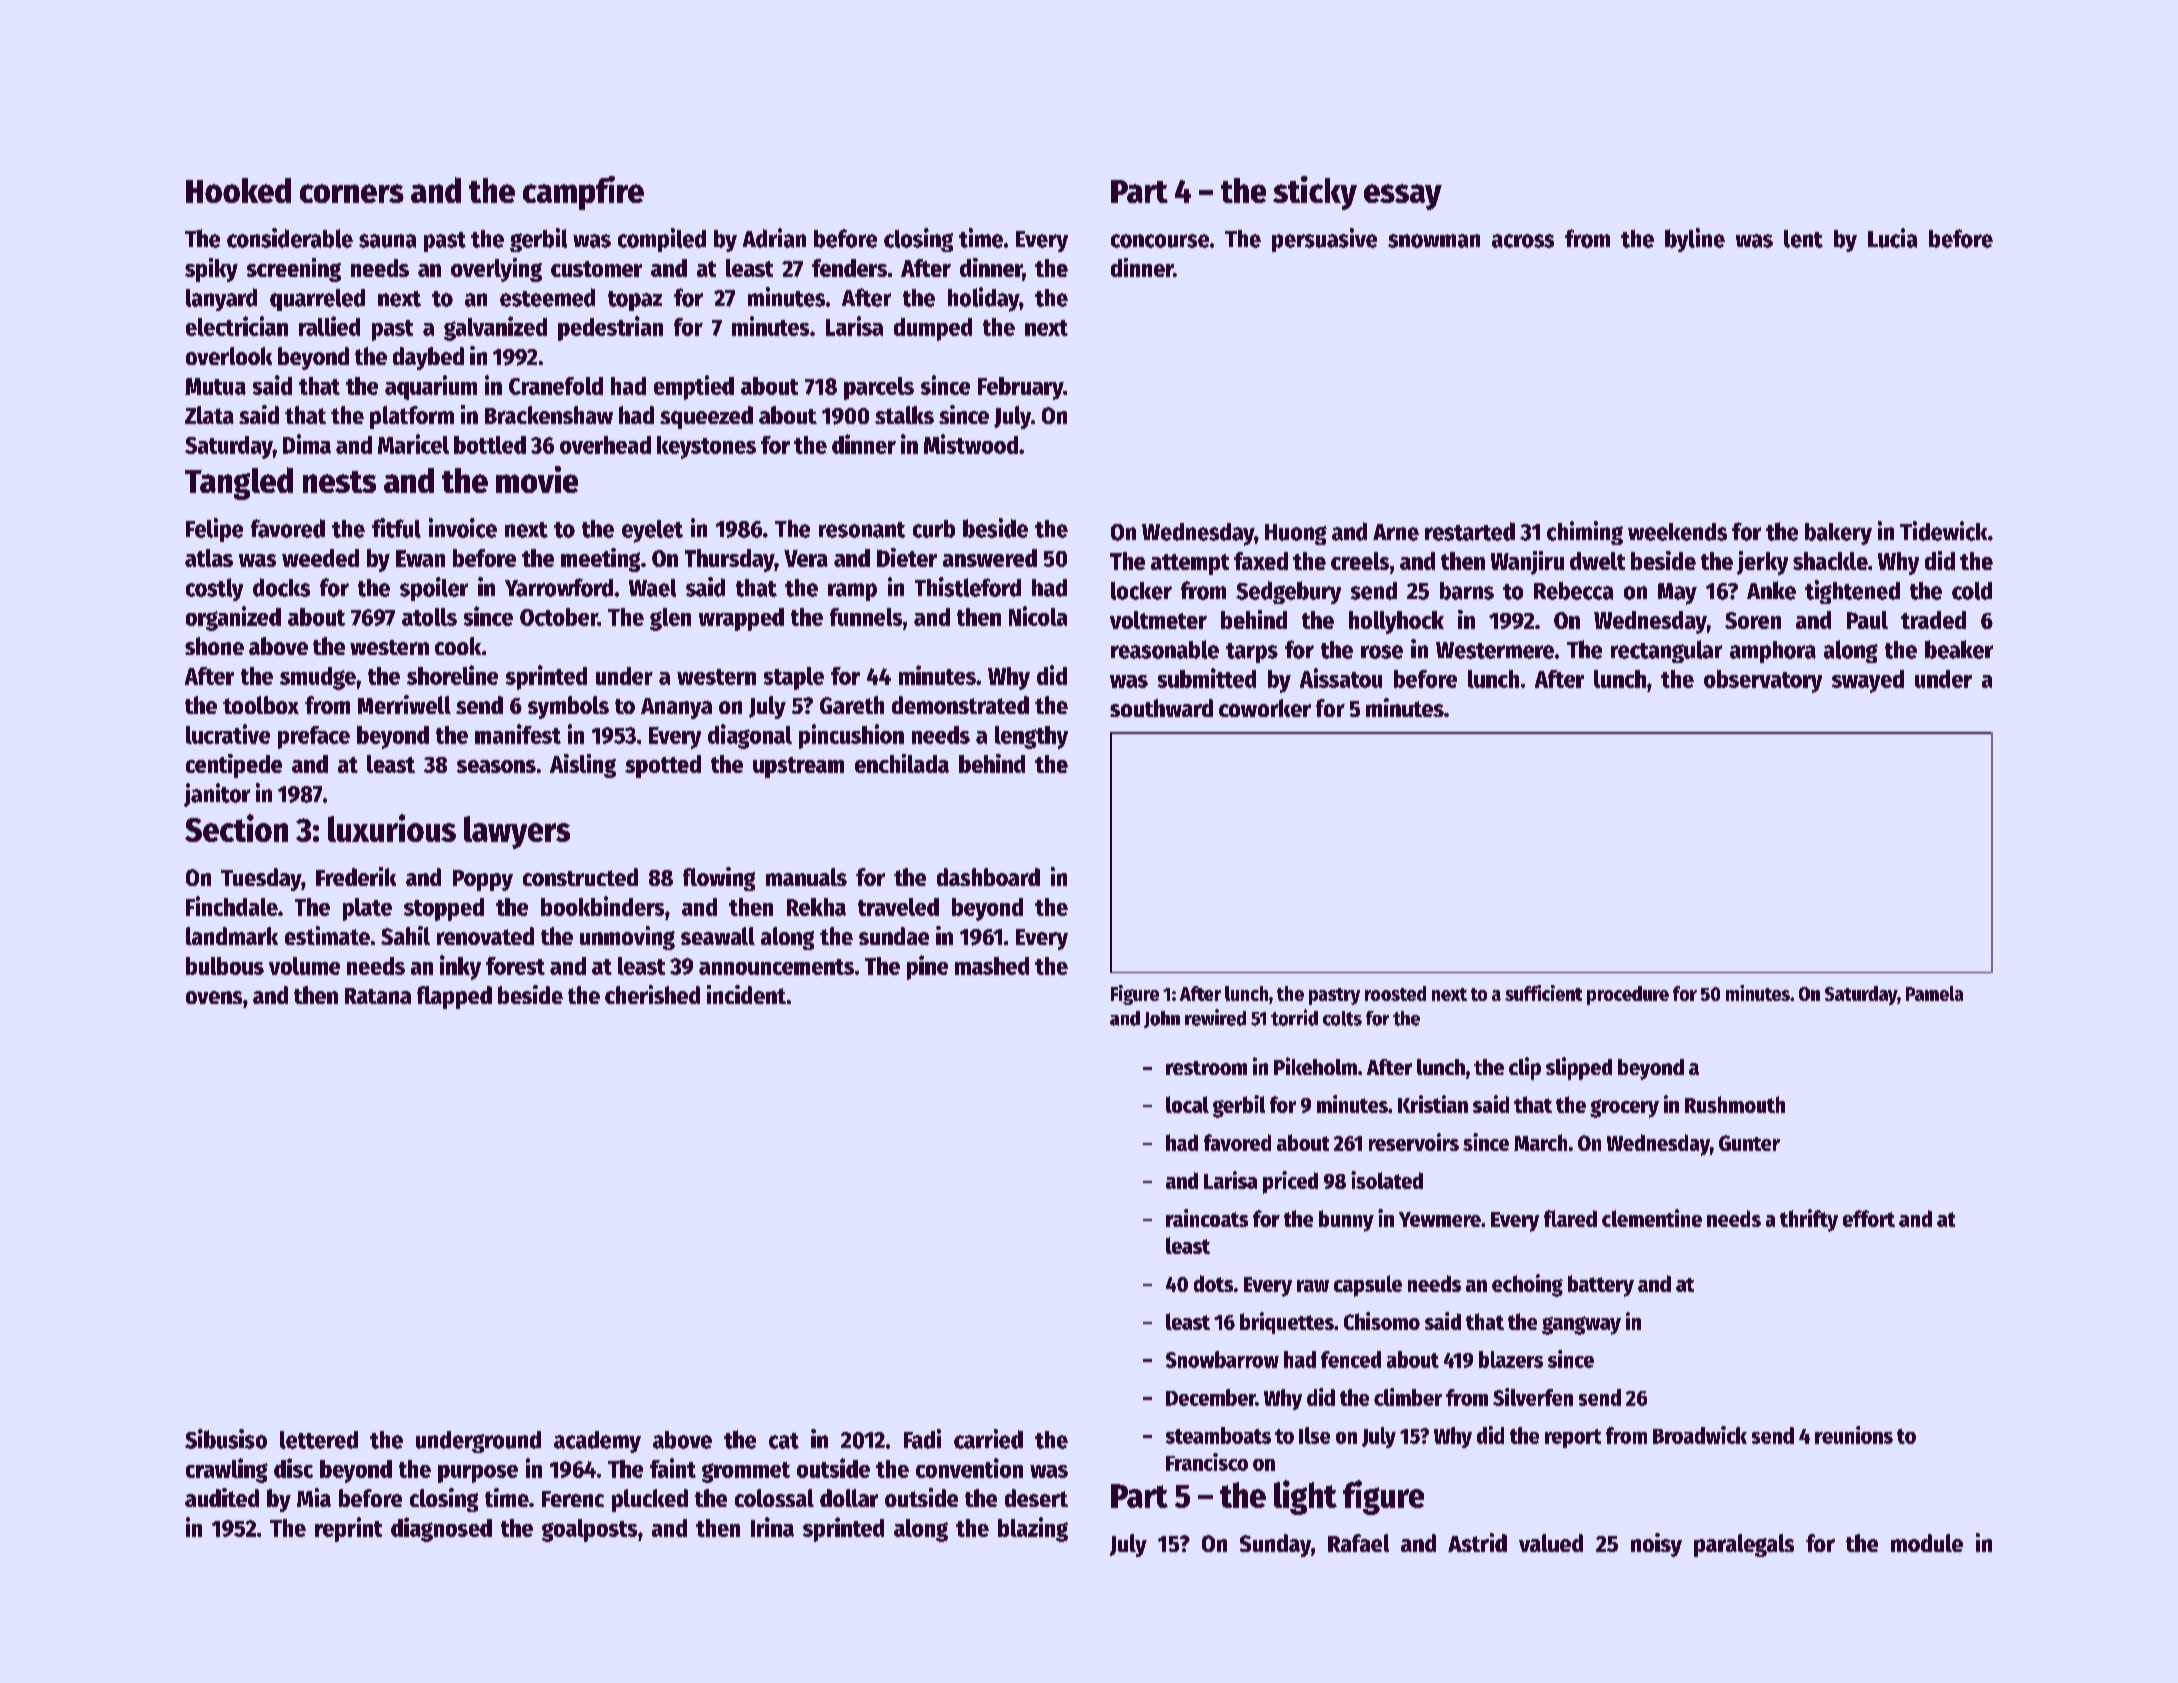  Describe the element at coordinates (233, 618) in the screenshot. I see `organized` at that location.
